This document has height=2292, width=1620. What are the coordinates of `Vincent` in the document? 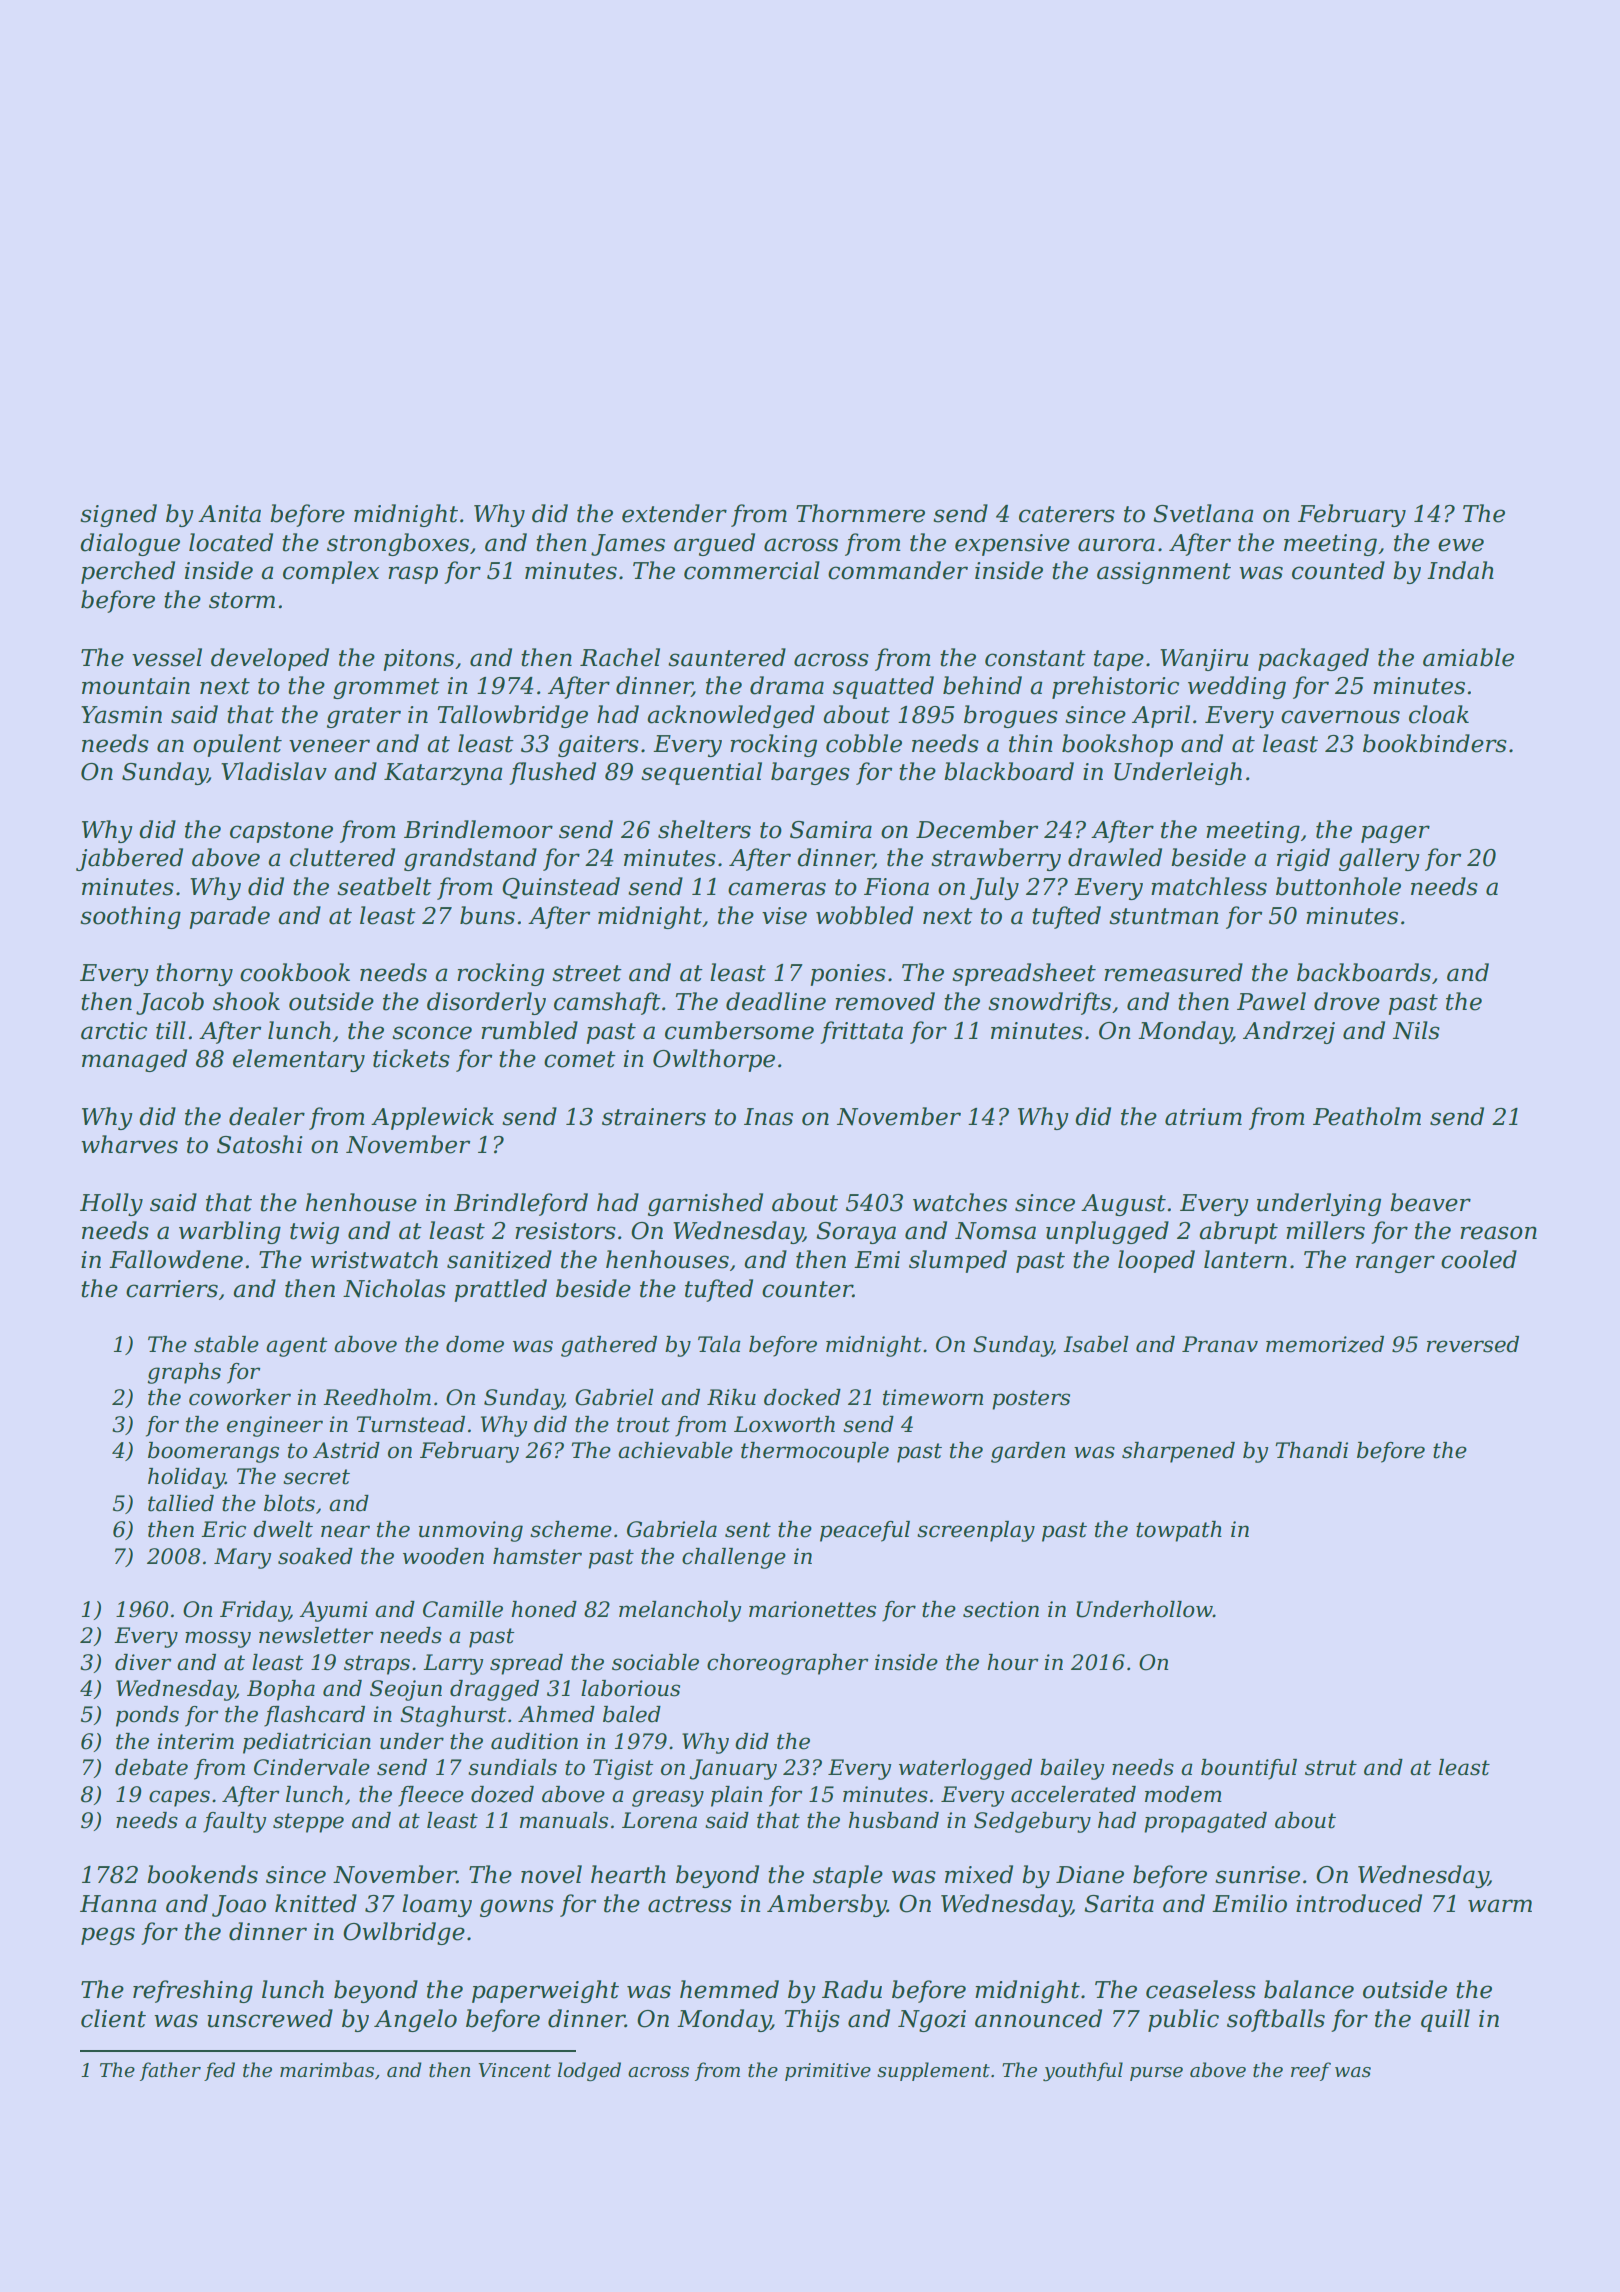 It's located at (514, 2070).
